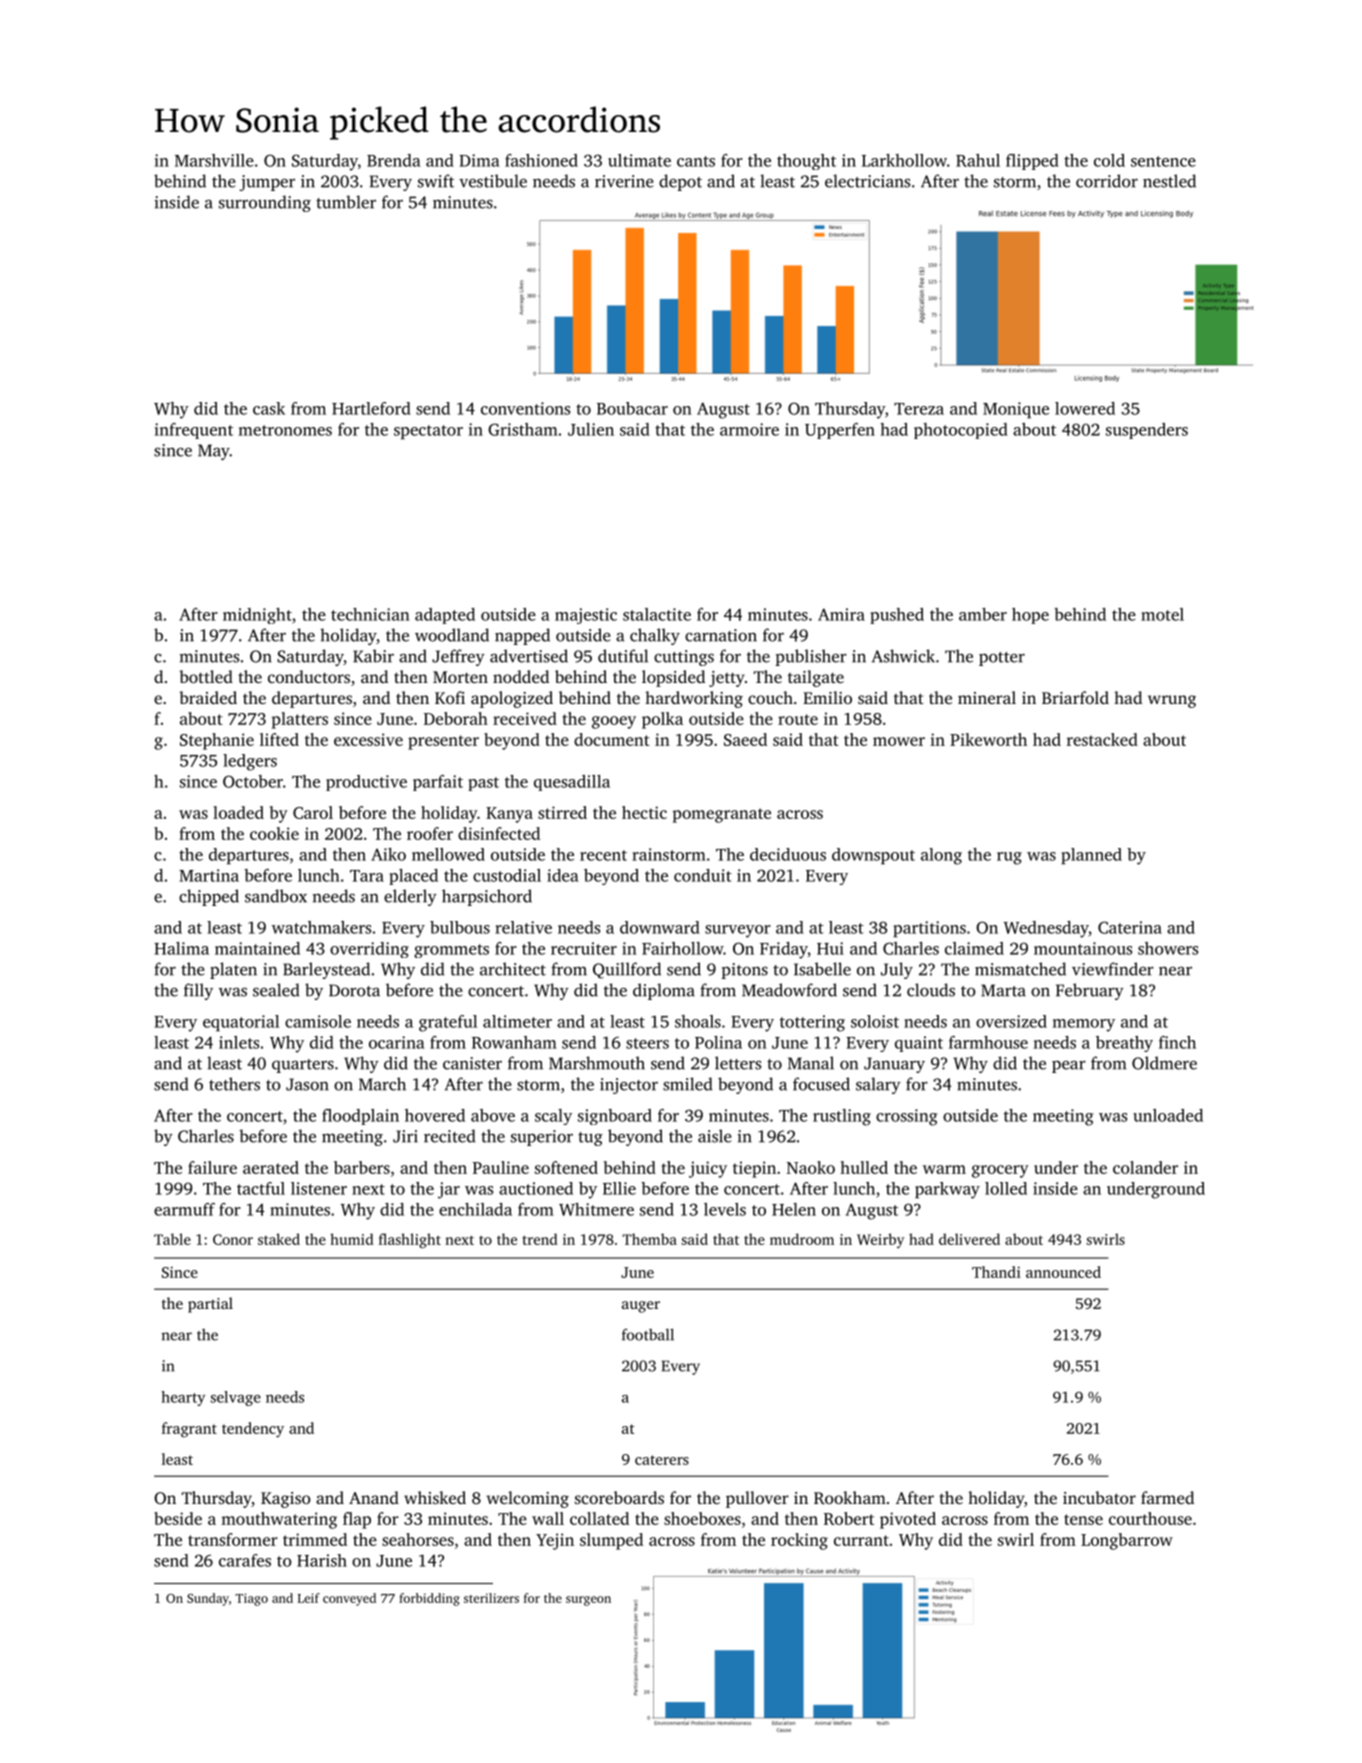 This image has width=1362, height=1763. What do you see at coordinates (250, 762) in the image?
I see `ledgers` at bounding box center [250, 762].
